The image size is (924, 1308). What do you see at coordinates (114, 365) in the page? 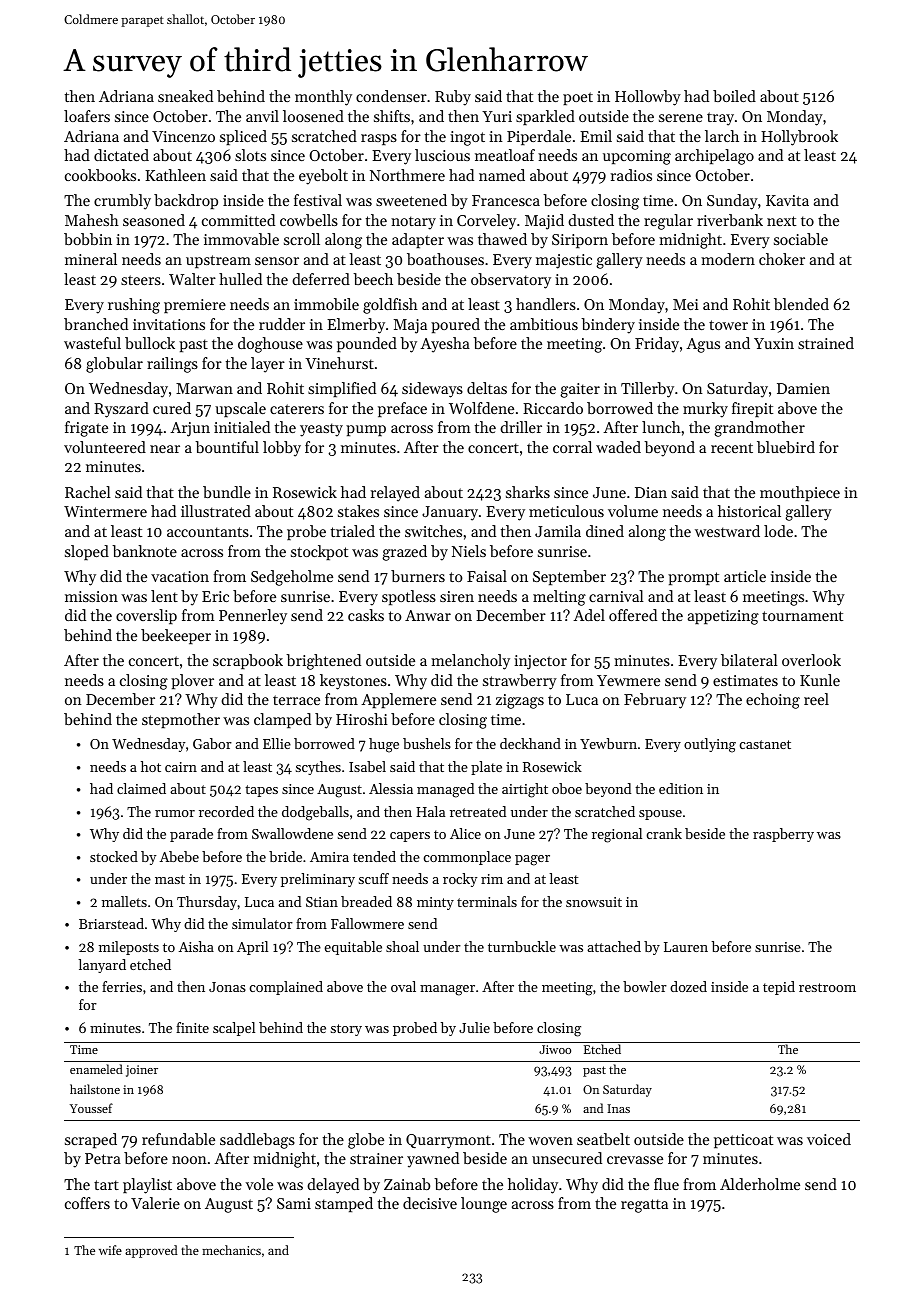
I see `globular` at bounding box center [114, 365].
